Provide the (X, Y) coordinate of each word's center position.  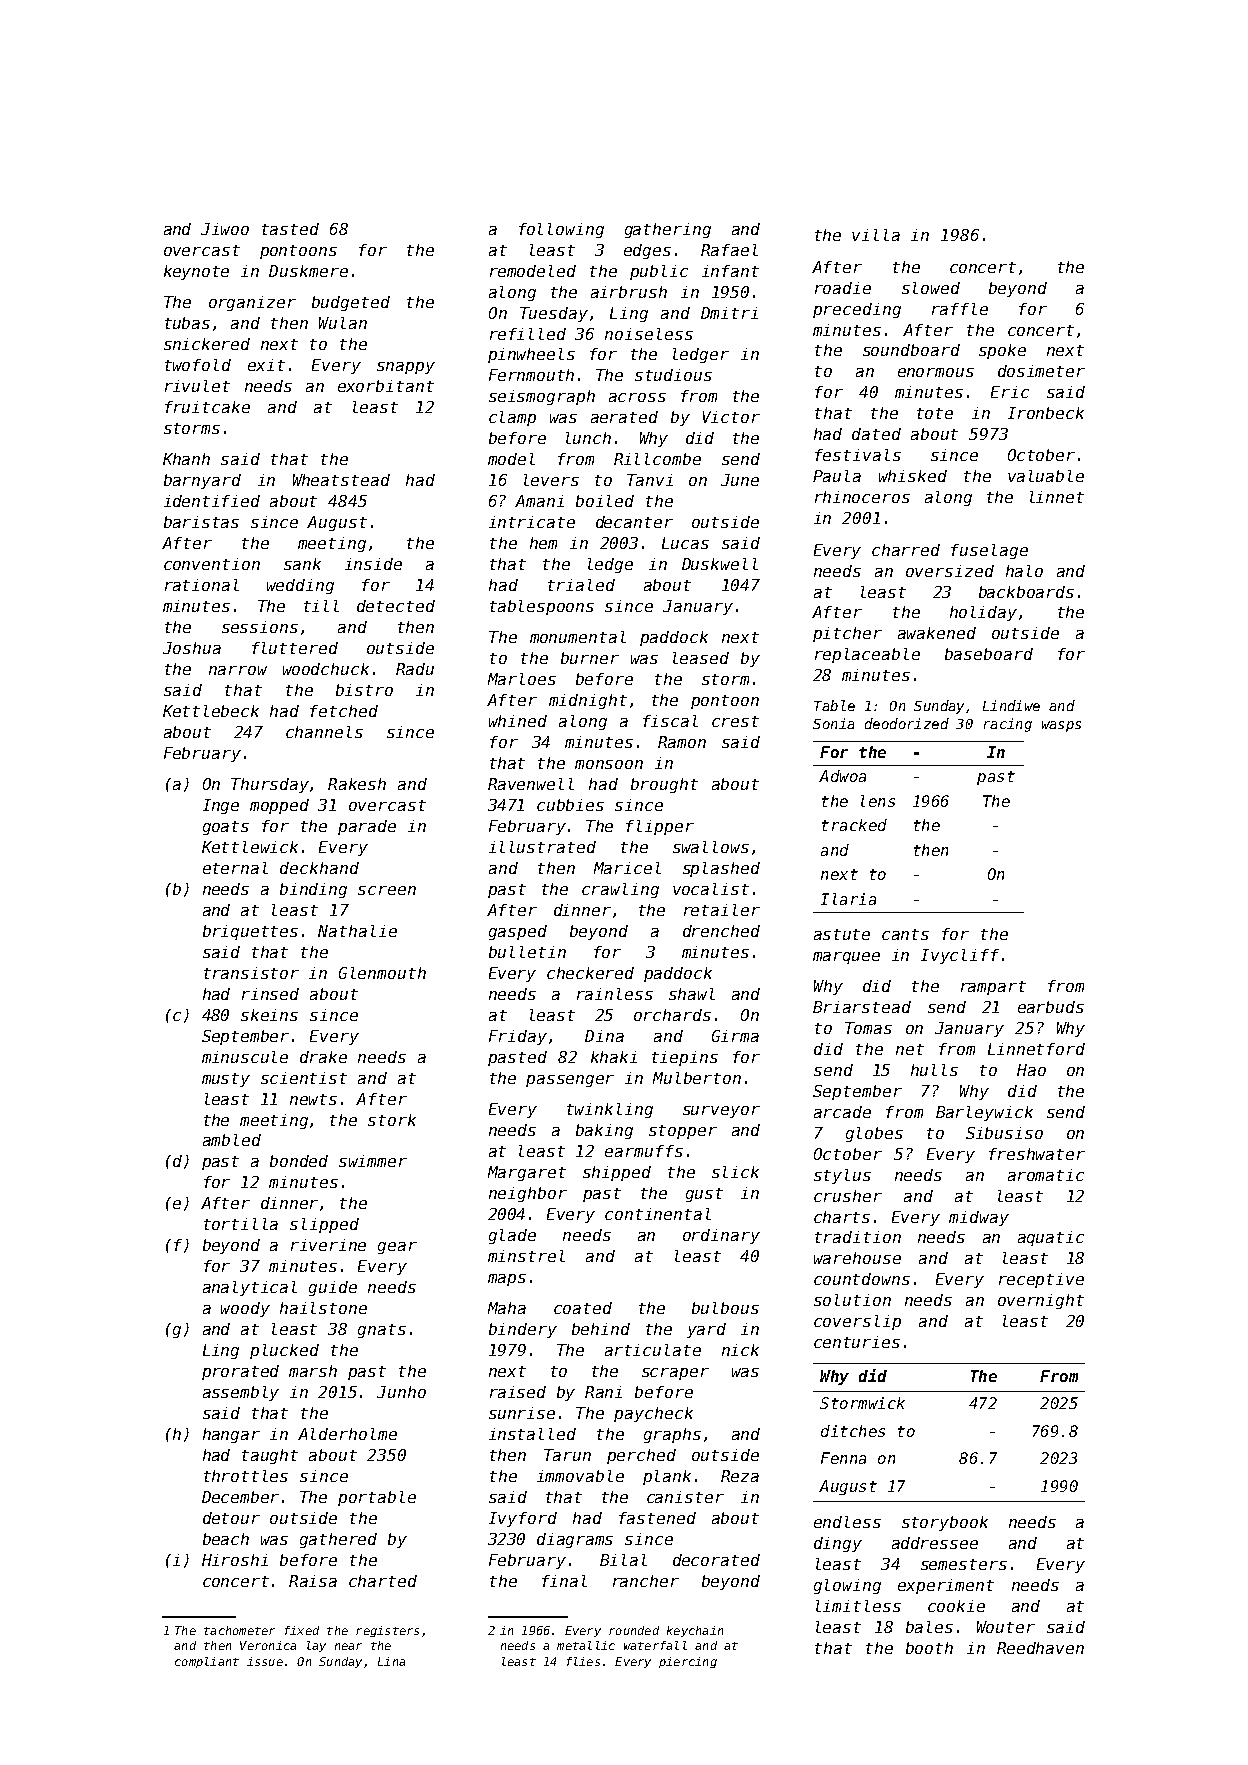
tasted (290, 229)
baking (604, 1131)
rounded (634, 1630)
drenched (721, 931)
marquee (846, 958)
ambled (232, 1140)
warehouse (857, 1258)
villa (876, 235)
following (561, 230)
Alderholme (347, 1434)
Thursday (270, 785)
